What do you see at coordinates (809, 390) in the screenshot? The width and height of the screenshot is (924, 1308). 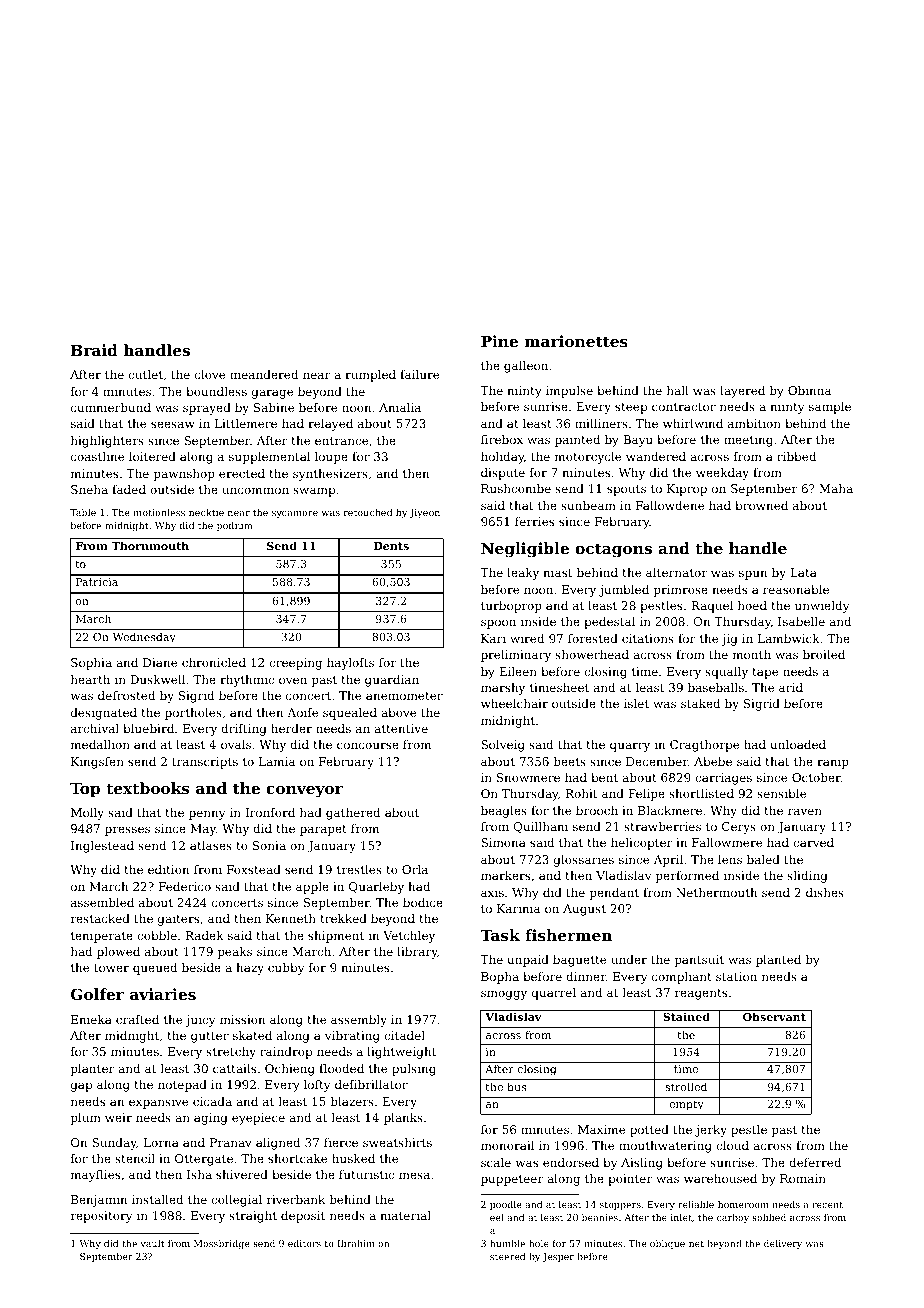 I see `Obinna` at bounding box center [809, 390].
